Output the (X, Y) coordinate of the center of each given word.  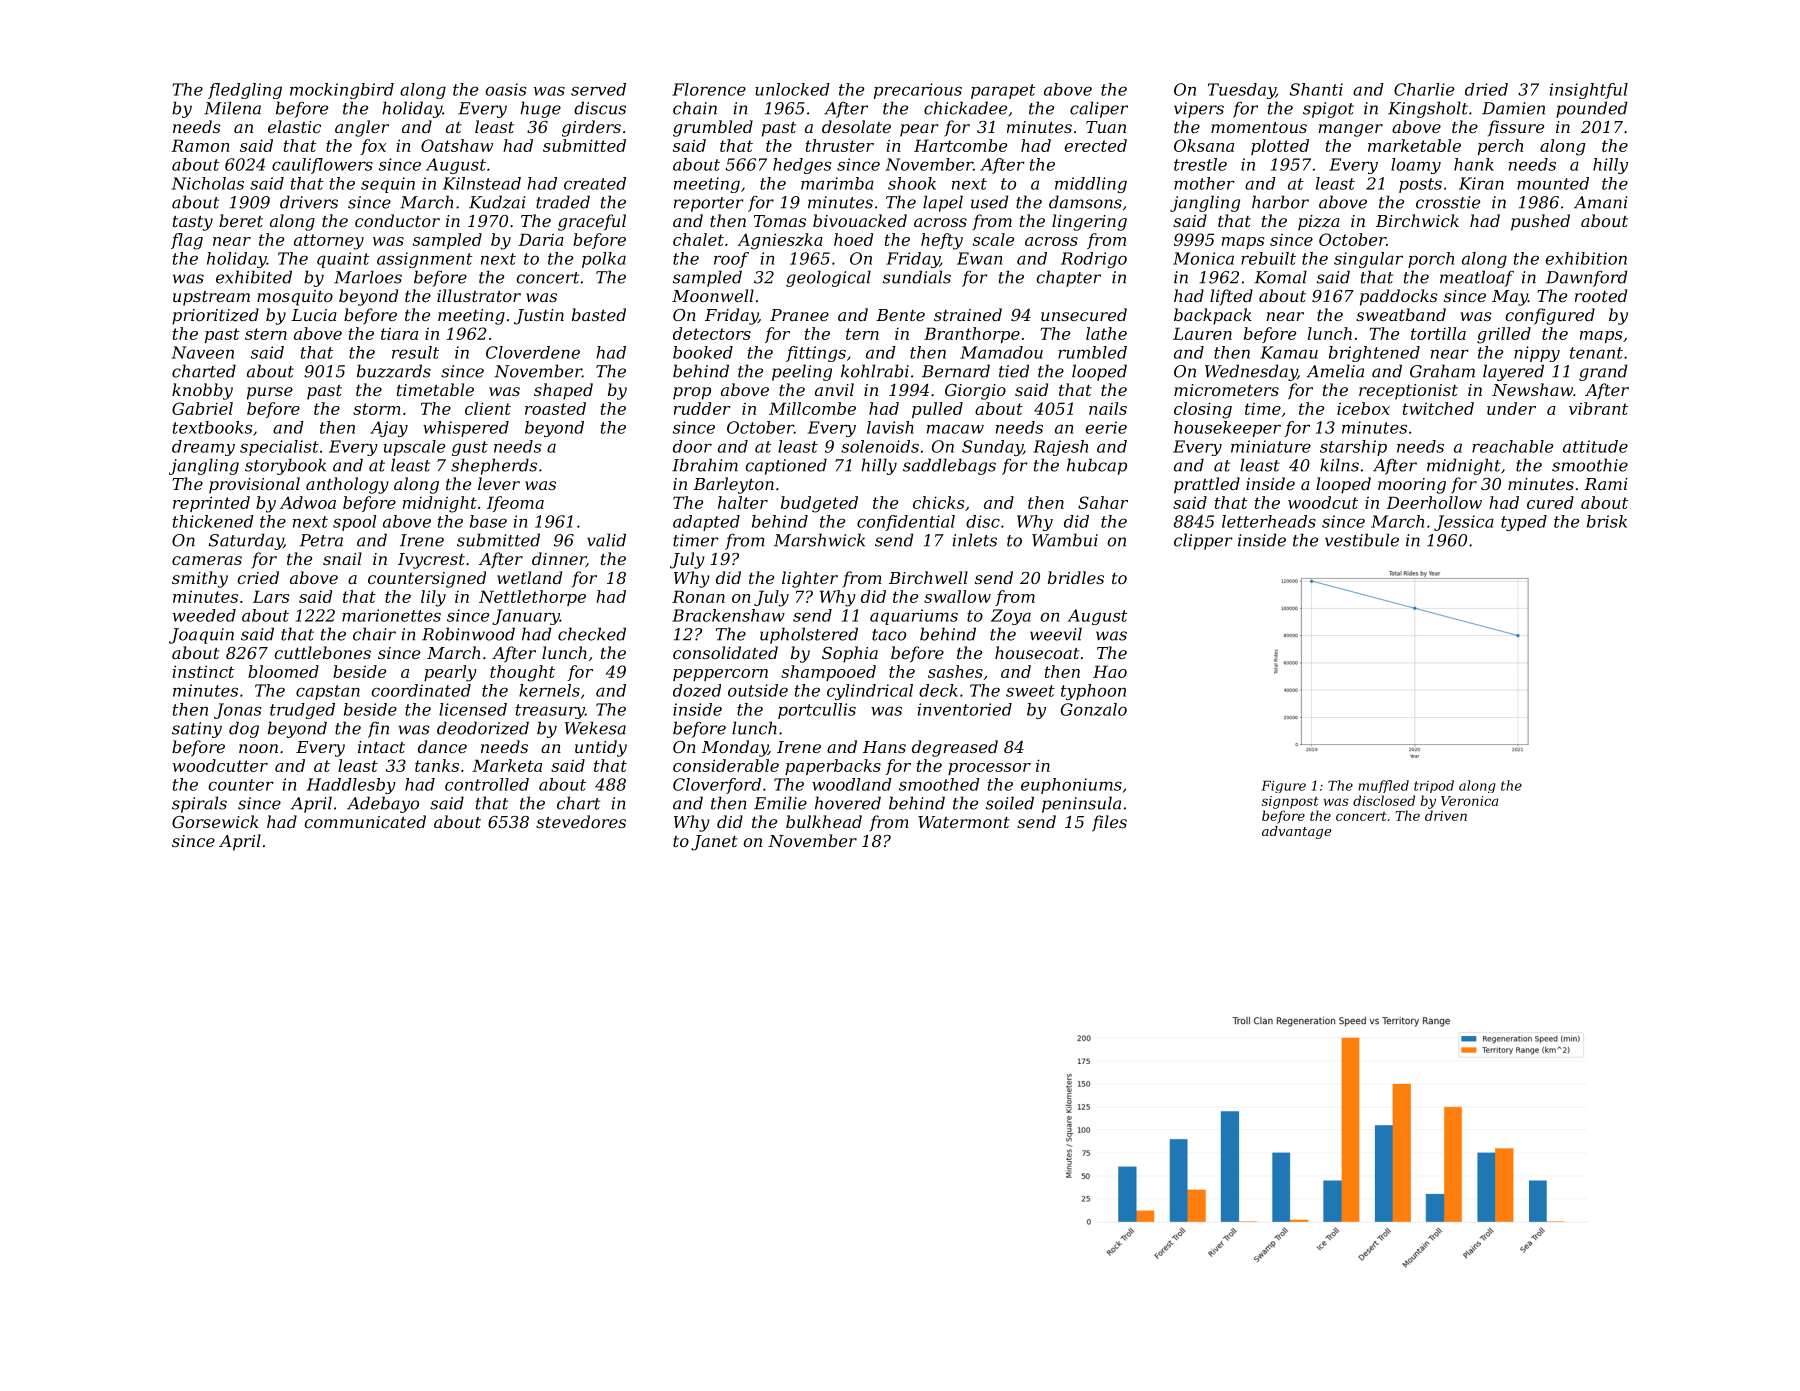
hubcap (1097, 466)
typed (1524, 523)
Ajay (389, 429)
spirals (199, 804)
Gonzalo (1094, 709)
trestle (1200, 164)
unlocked (792, 89)
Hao (1110, 671)
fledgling (245, 91)
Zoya (1011, 617)
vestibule (1362, 540)
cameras (207, 560)
